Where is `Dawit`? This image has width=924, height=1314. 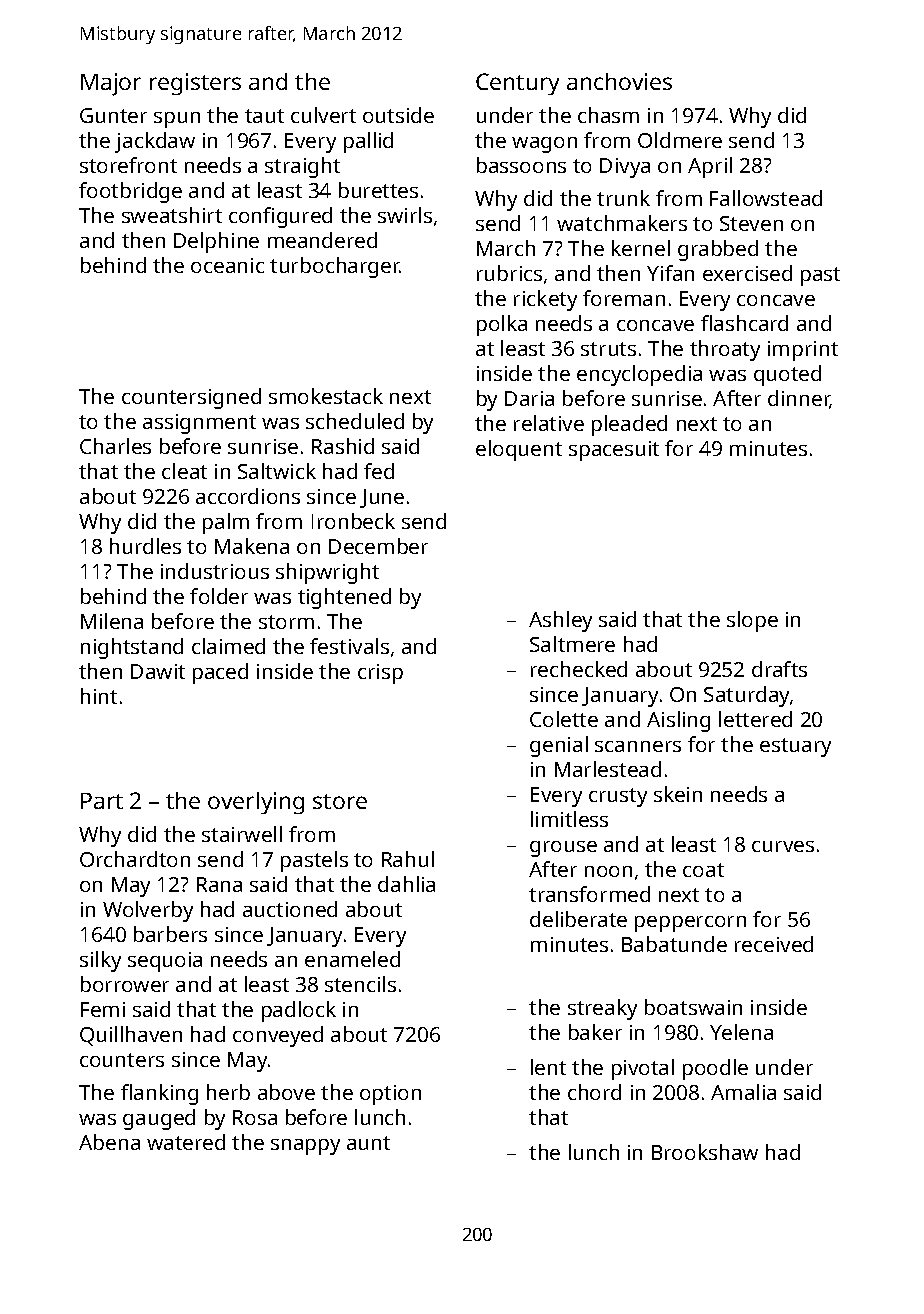 Dawit is located at coordinates (158, 671).
